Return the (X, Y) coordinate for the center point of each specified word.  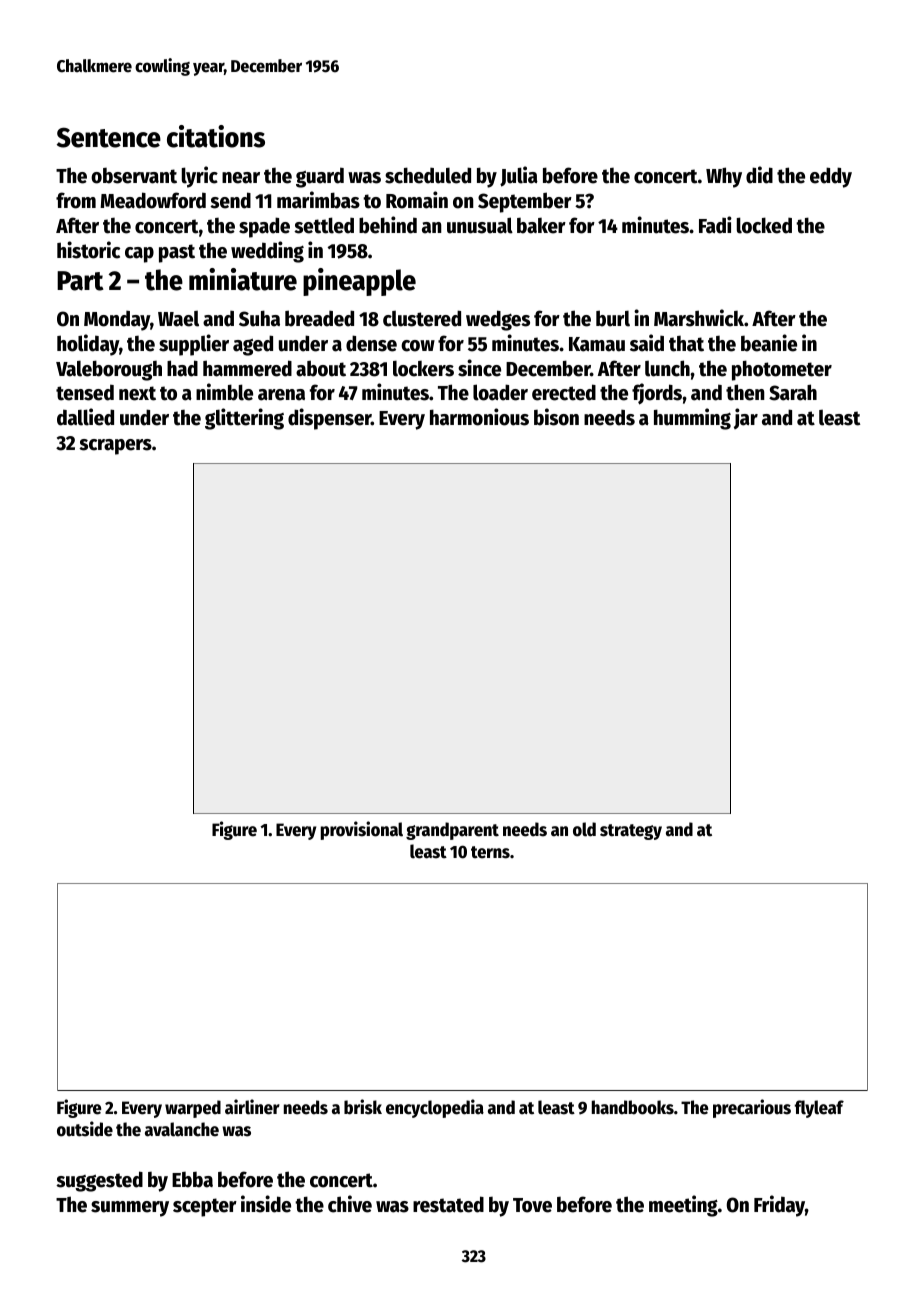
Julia (519, 176)
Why (724, 177)
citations (216, 136)
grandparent (452, 831)
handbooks (633, 1107)
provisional (362, 830)
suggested (99, 1181)
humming (692, 419)
